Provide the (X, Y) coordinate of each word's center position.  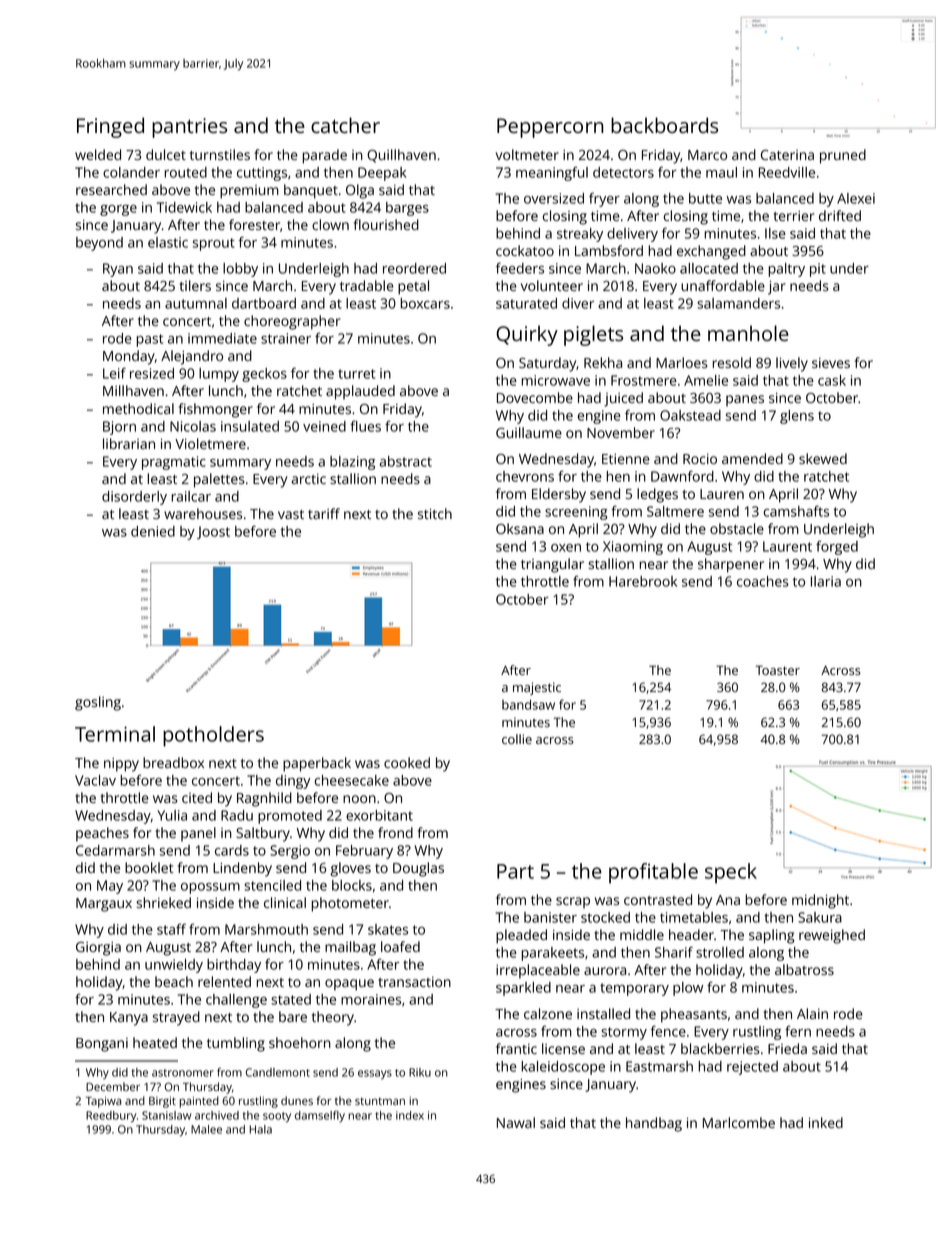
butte (705, 198)
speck (731, 873)
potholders (213, 736)
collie (517, 739)
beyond (99, 244)
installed (603, 1013)
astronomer (183, 1073)
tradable (367, 285)
